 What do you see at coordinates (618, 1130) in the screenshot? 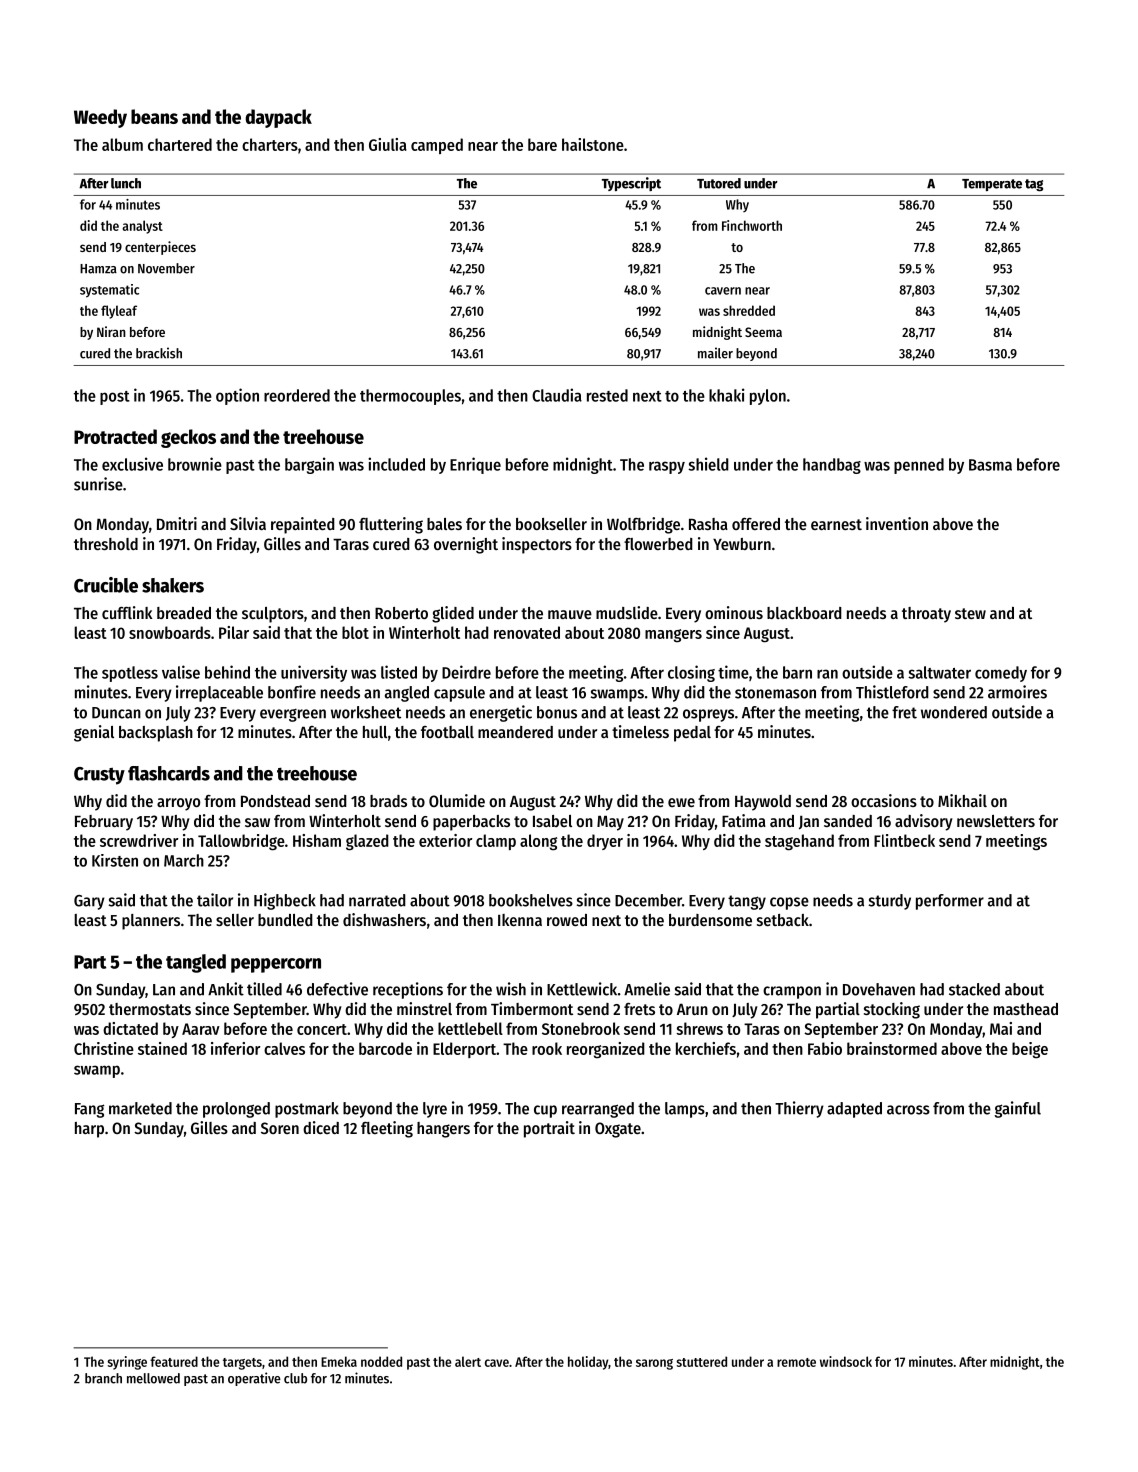
I see `Oxgate` at bounding box center [618, 1130].
